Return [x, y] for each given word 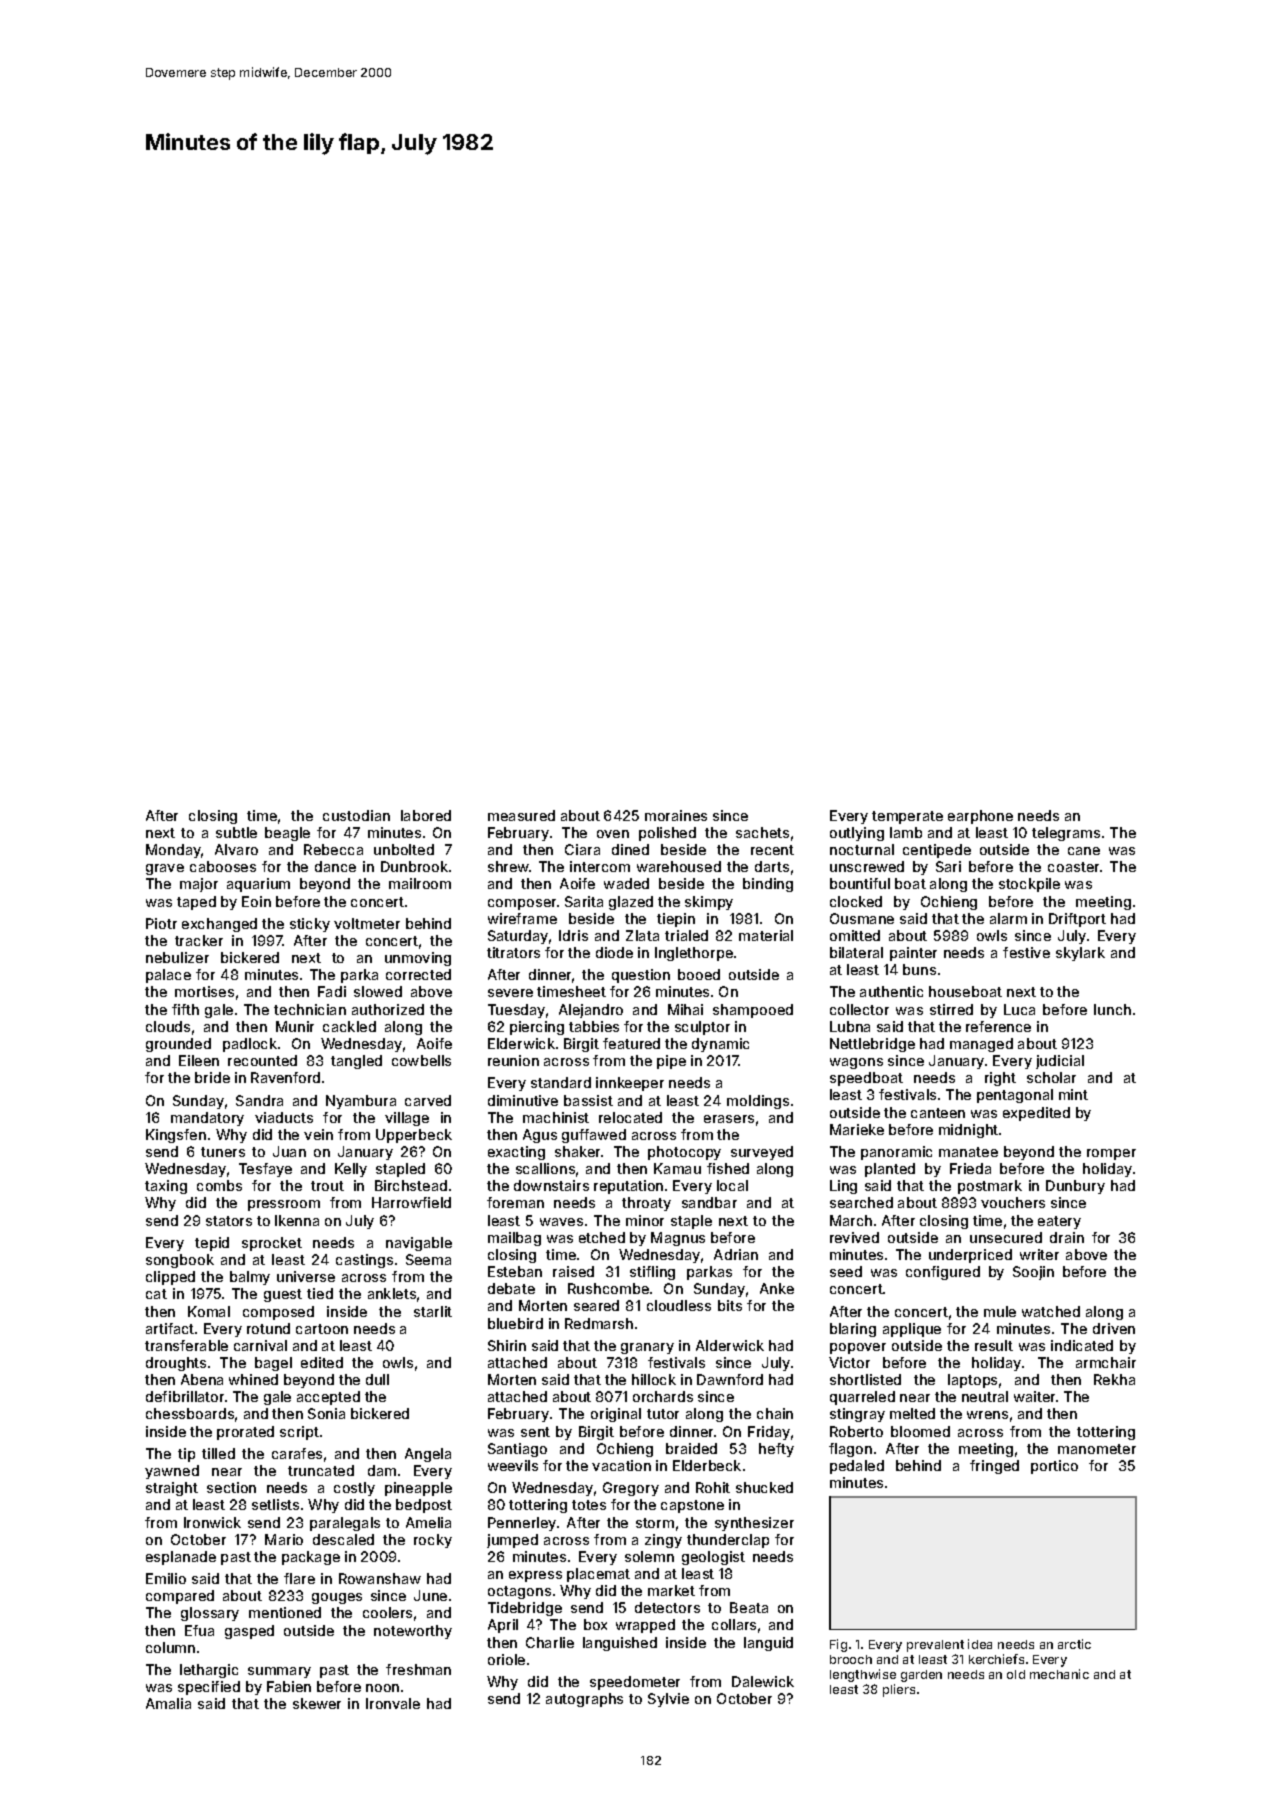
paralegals [345, 1524]
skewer [317, 1703]
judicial [1060, 1062]
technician [310, 1009]
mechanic [1059, 1674]
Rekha [1114, 1379]
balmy [250, 1278]
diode [614, 952]
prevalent [935, 1646]
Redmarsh [599, 1323]
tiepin [676, 920]
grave [165, 869]
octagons [519, 1592]
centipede [937, 851]
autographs [584, 1700]
